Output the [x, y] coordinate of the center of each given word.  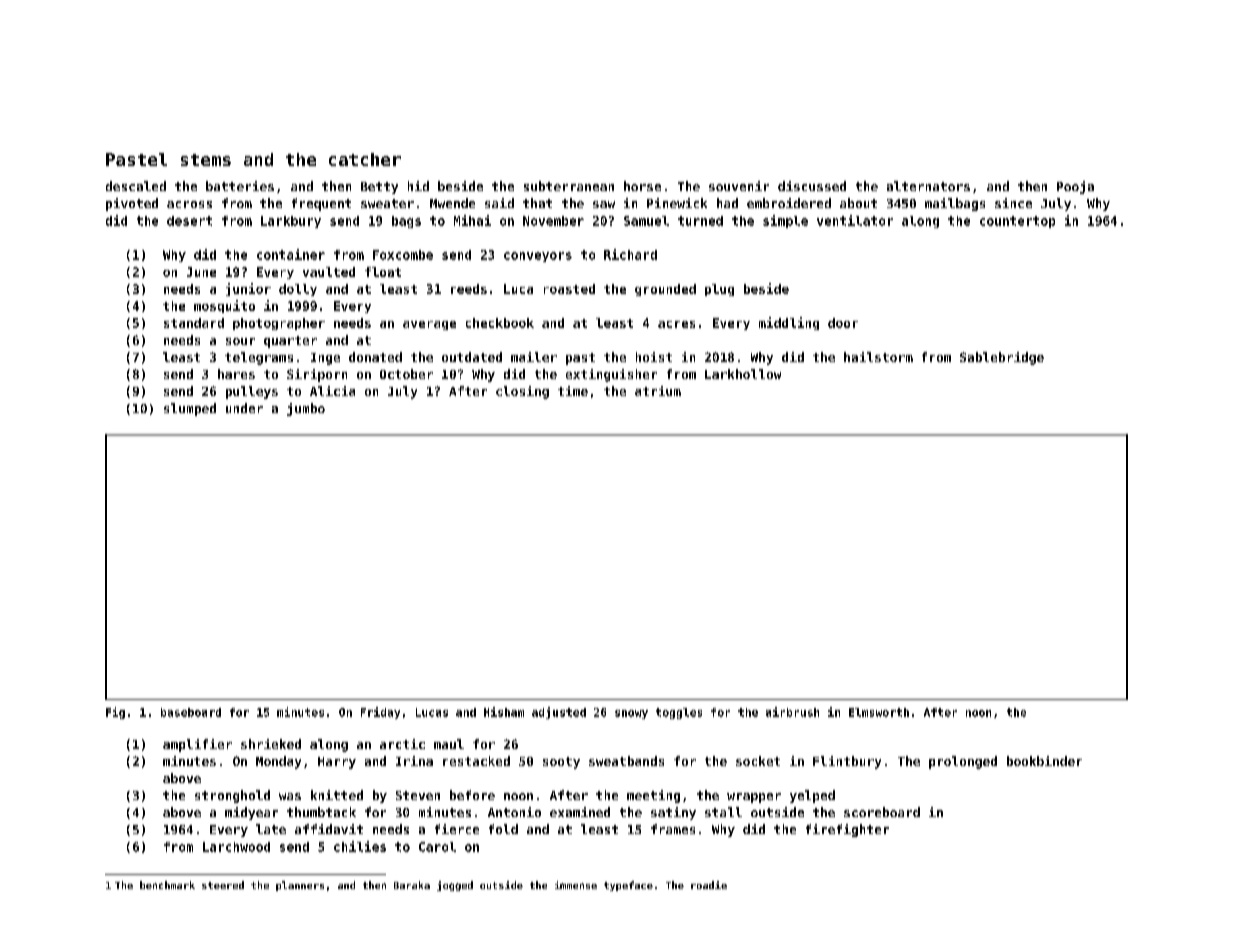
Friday [380, 713]
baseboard [191, 712]
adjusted [559, 713]
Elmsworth [879, 712]
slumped [190, 409]
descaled [136, 186]
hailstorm [878, 357]
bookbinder [1044, 761]
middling [789, 323]
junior [248, 289]
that [537, 203]
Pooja [1075, 187]
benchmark [167, 885]
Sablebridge [1002, 358]
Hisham [504, 712]
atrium [658, 391]
